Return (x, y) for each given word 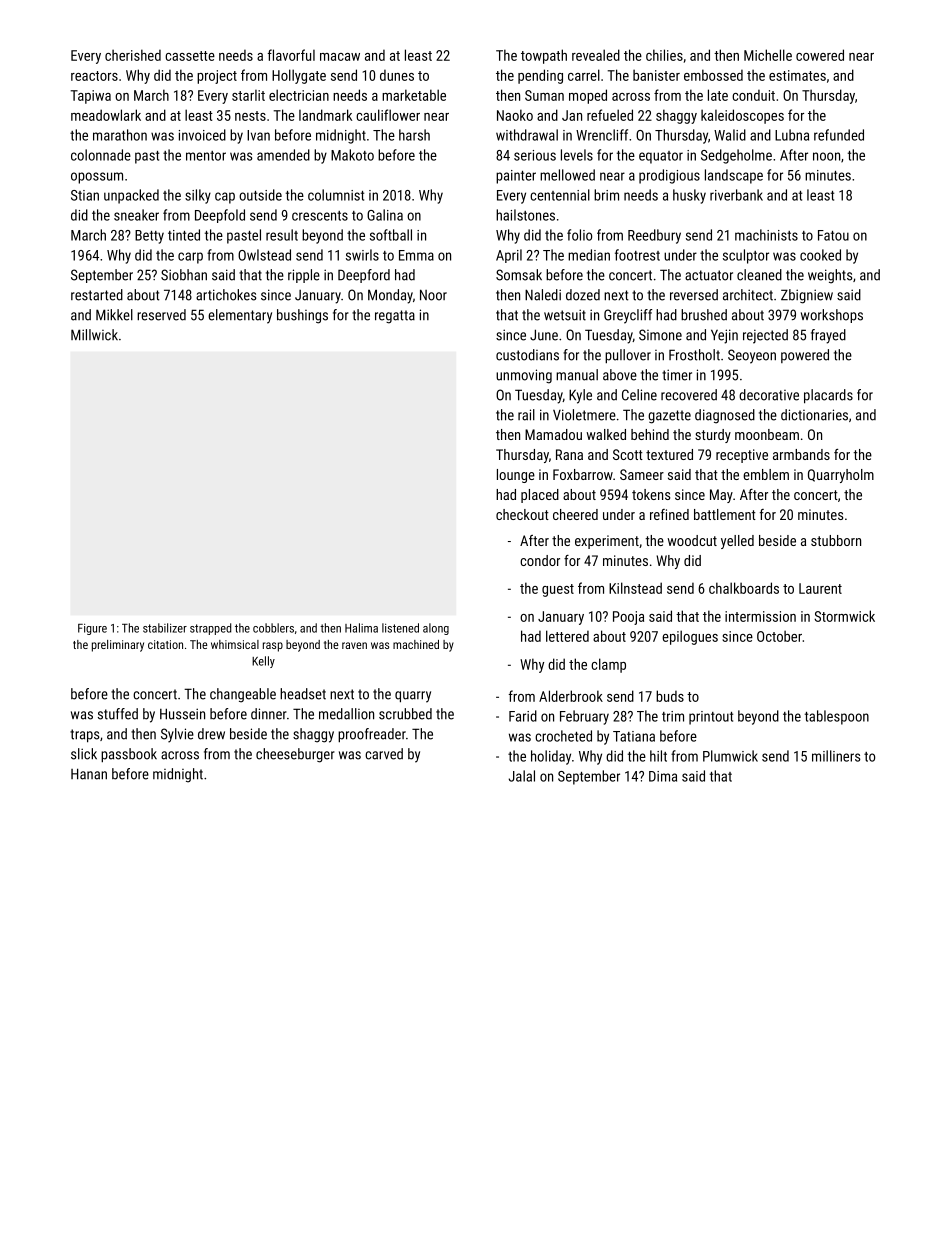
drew (211, 734)
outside (260, 195)
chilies (664, 55)
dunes (397, 75)
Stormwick (844, 616)
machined (416, 644)
